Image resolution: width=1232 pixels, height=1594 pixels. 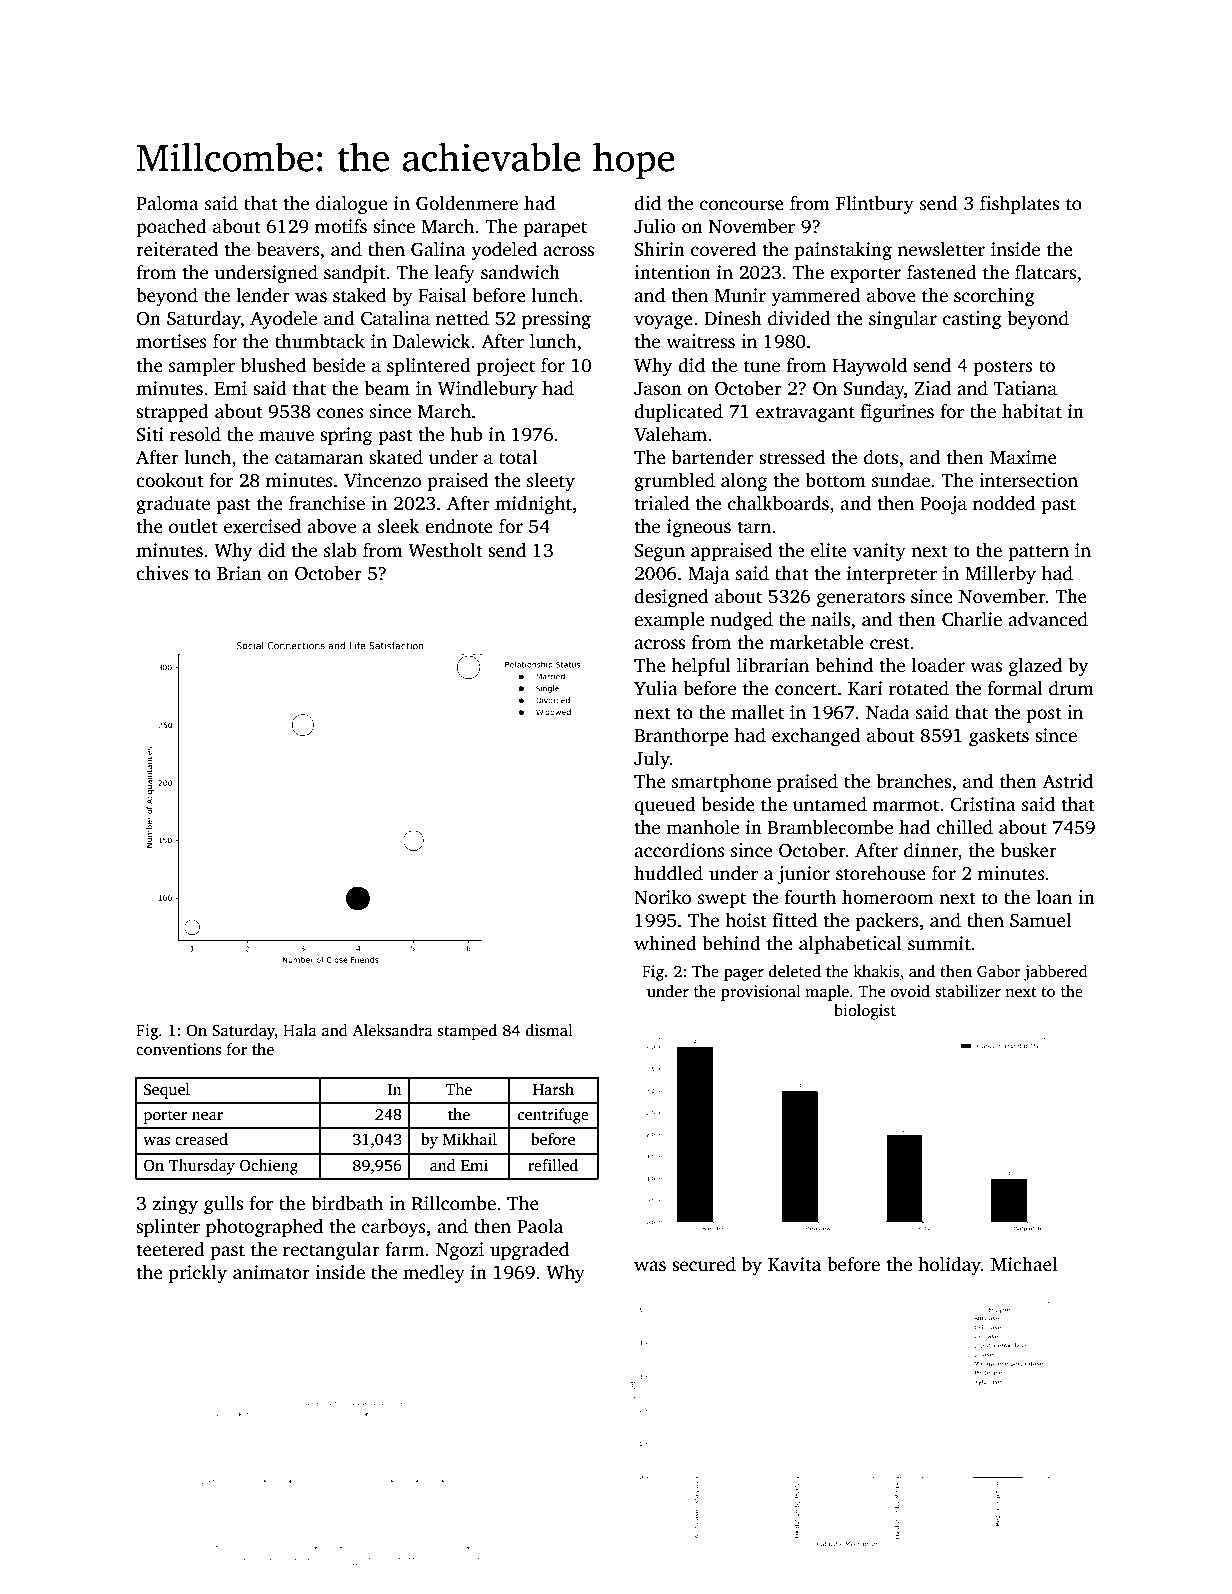 What do you see at coordinates (1056, 973) in the screenshot?
I see `jabbered` at bounding box center [1056, 973].
